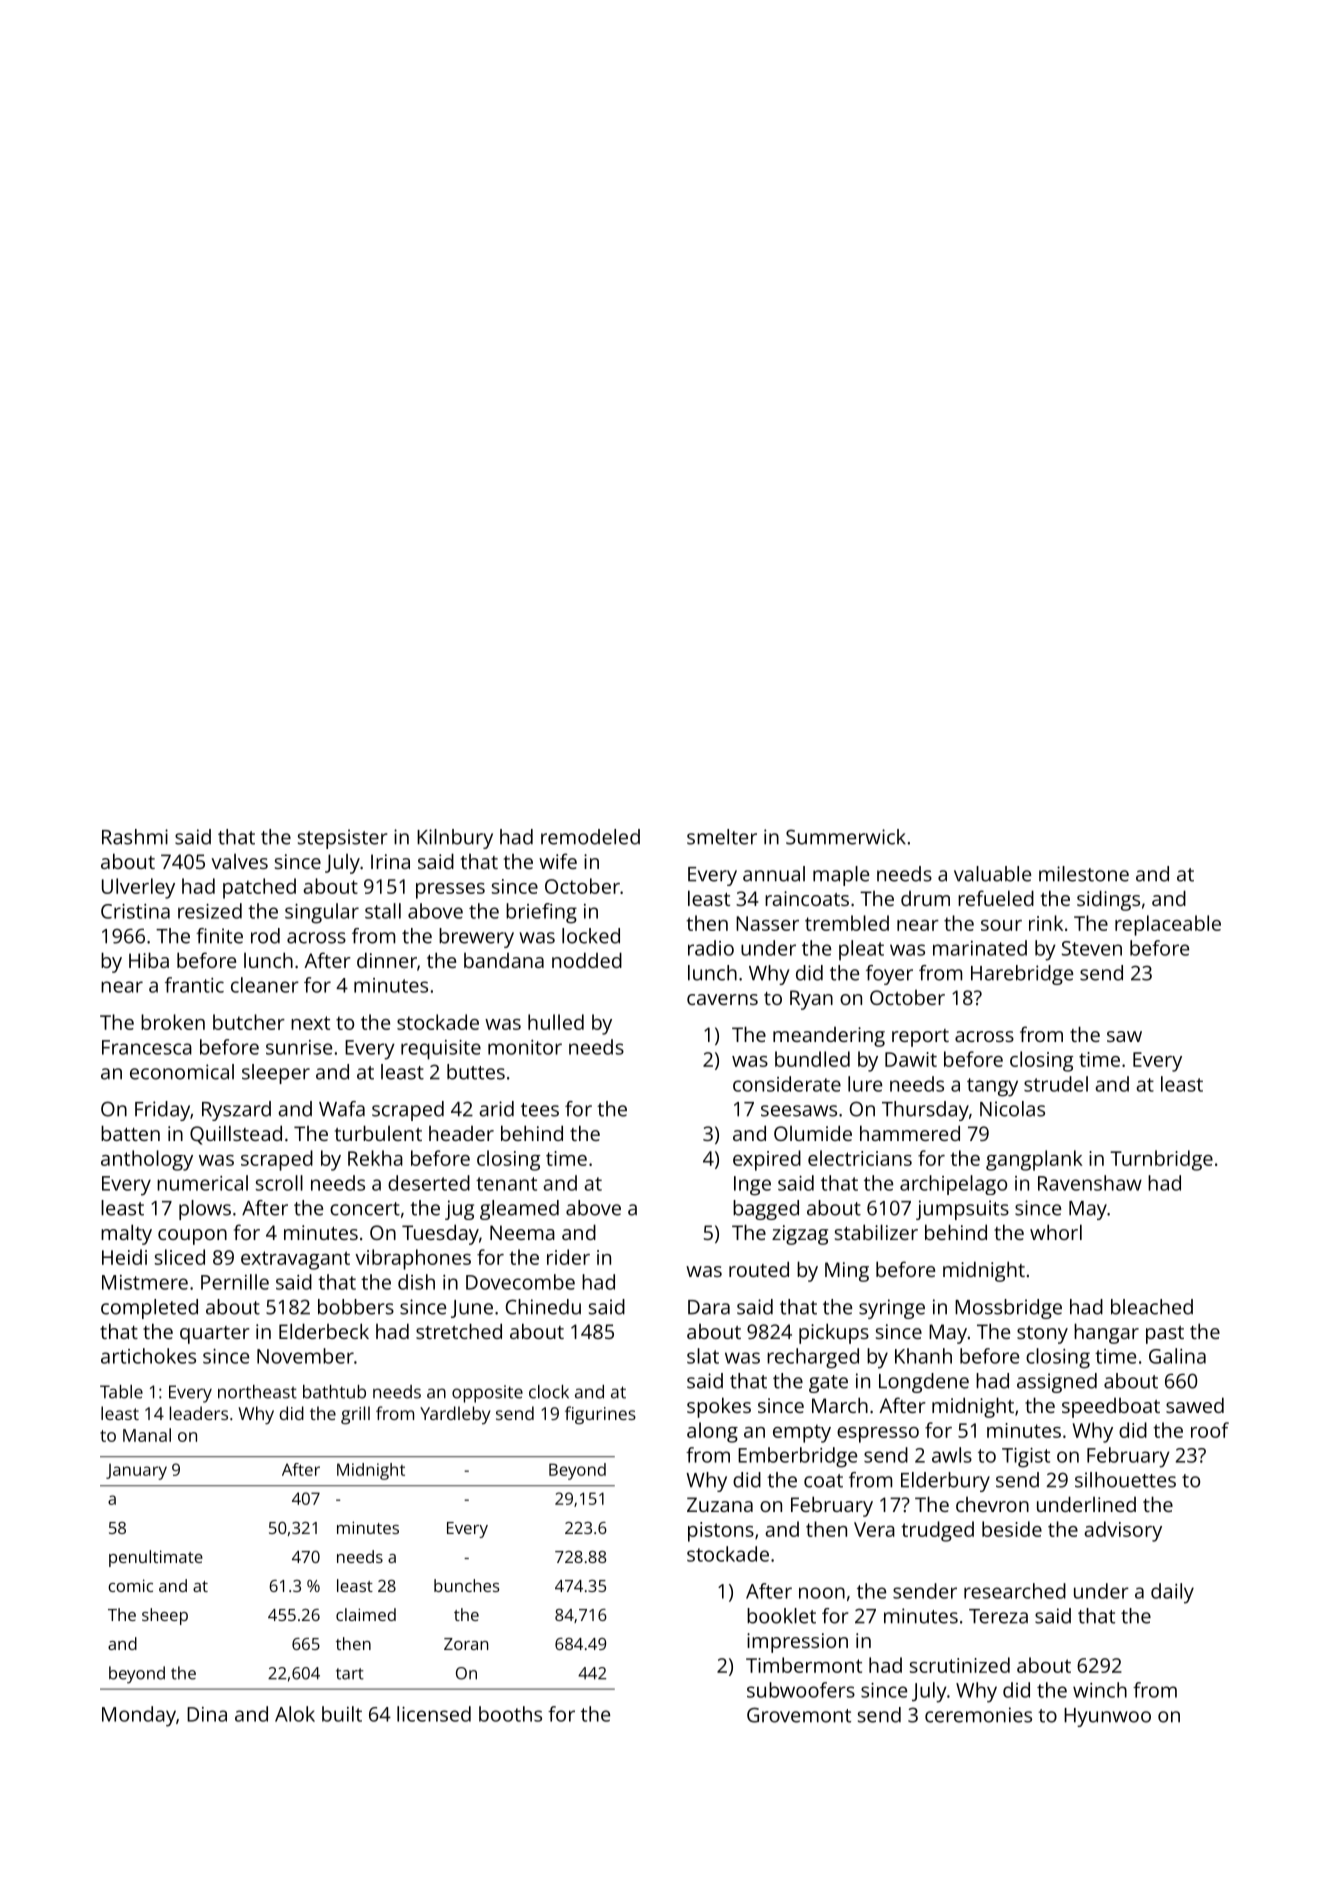 The width and height of the screenshot is (1330, 1881). Describe the element at coordinates (1056, 1084) in the screenshot. I see `strudel` at that location.
